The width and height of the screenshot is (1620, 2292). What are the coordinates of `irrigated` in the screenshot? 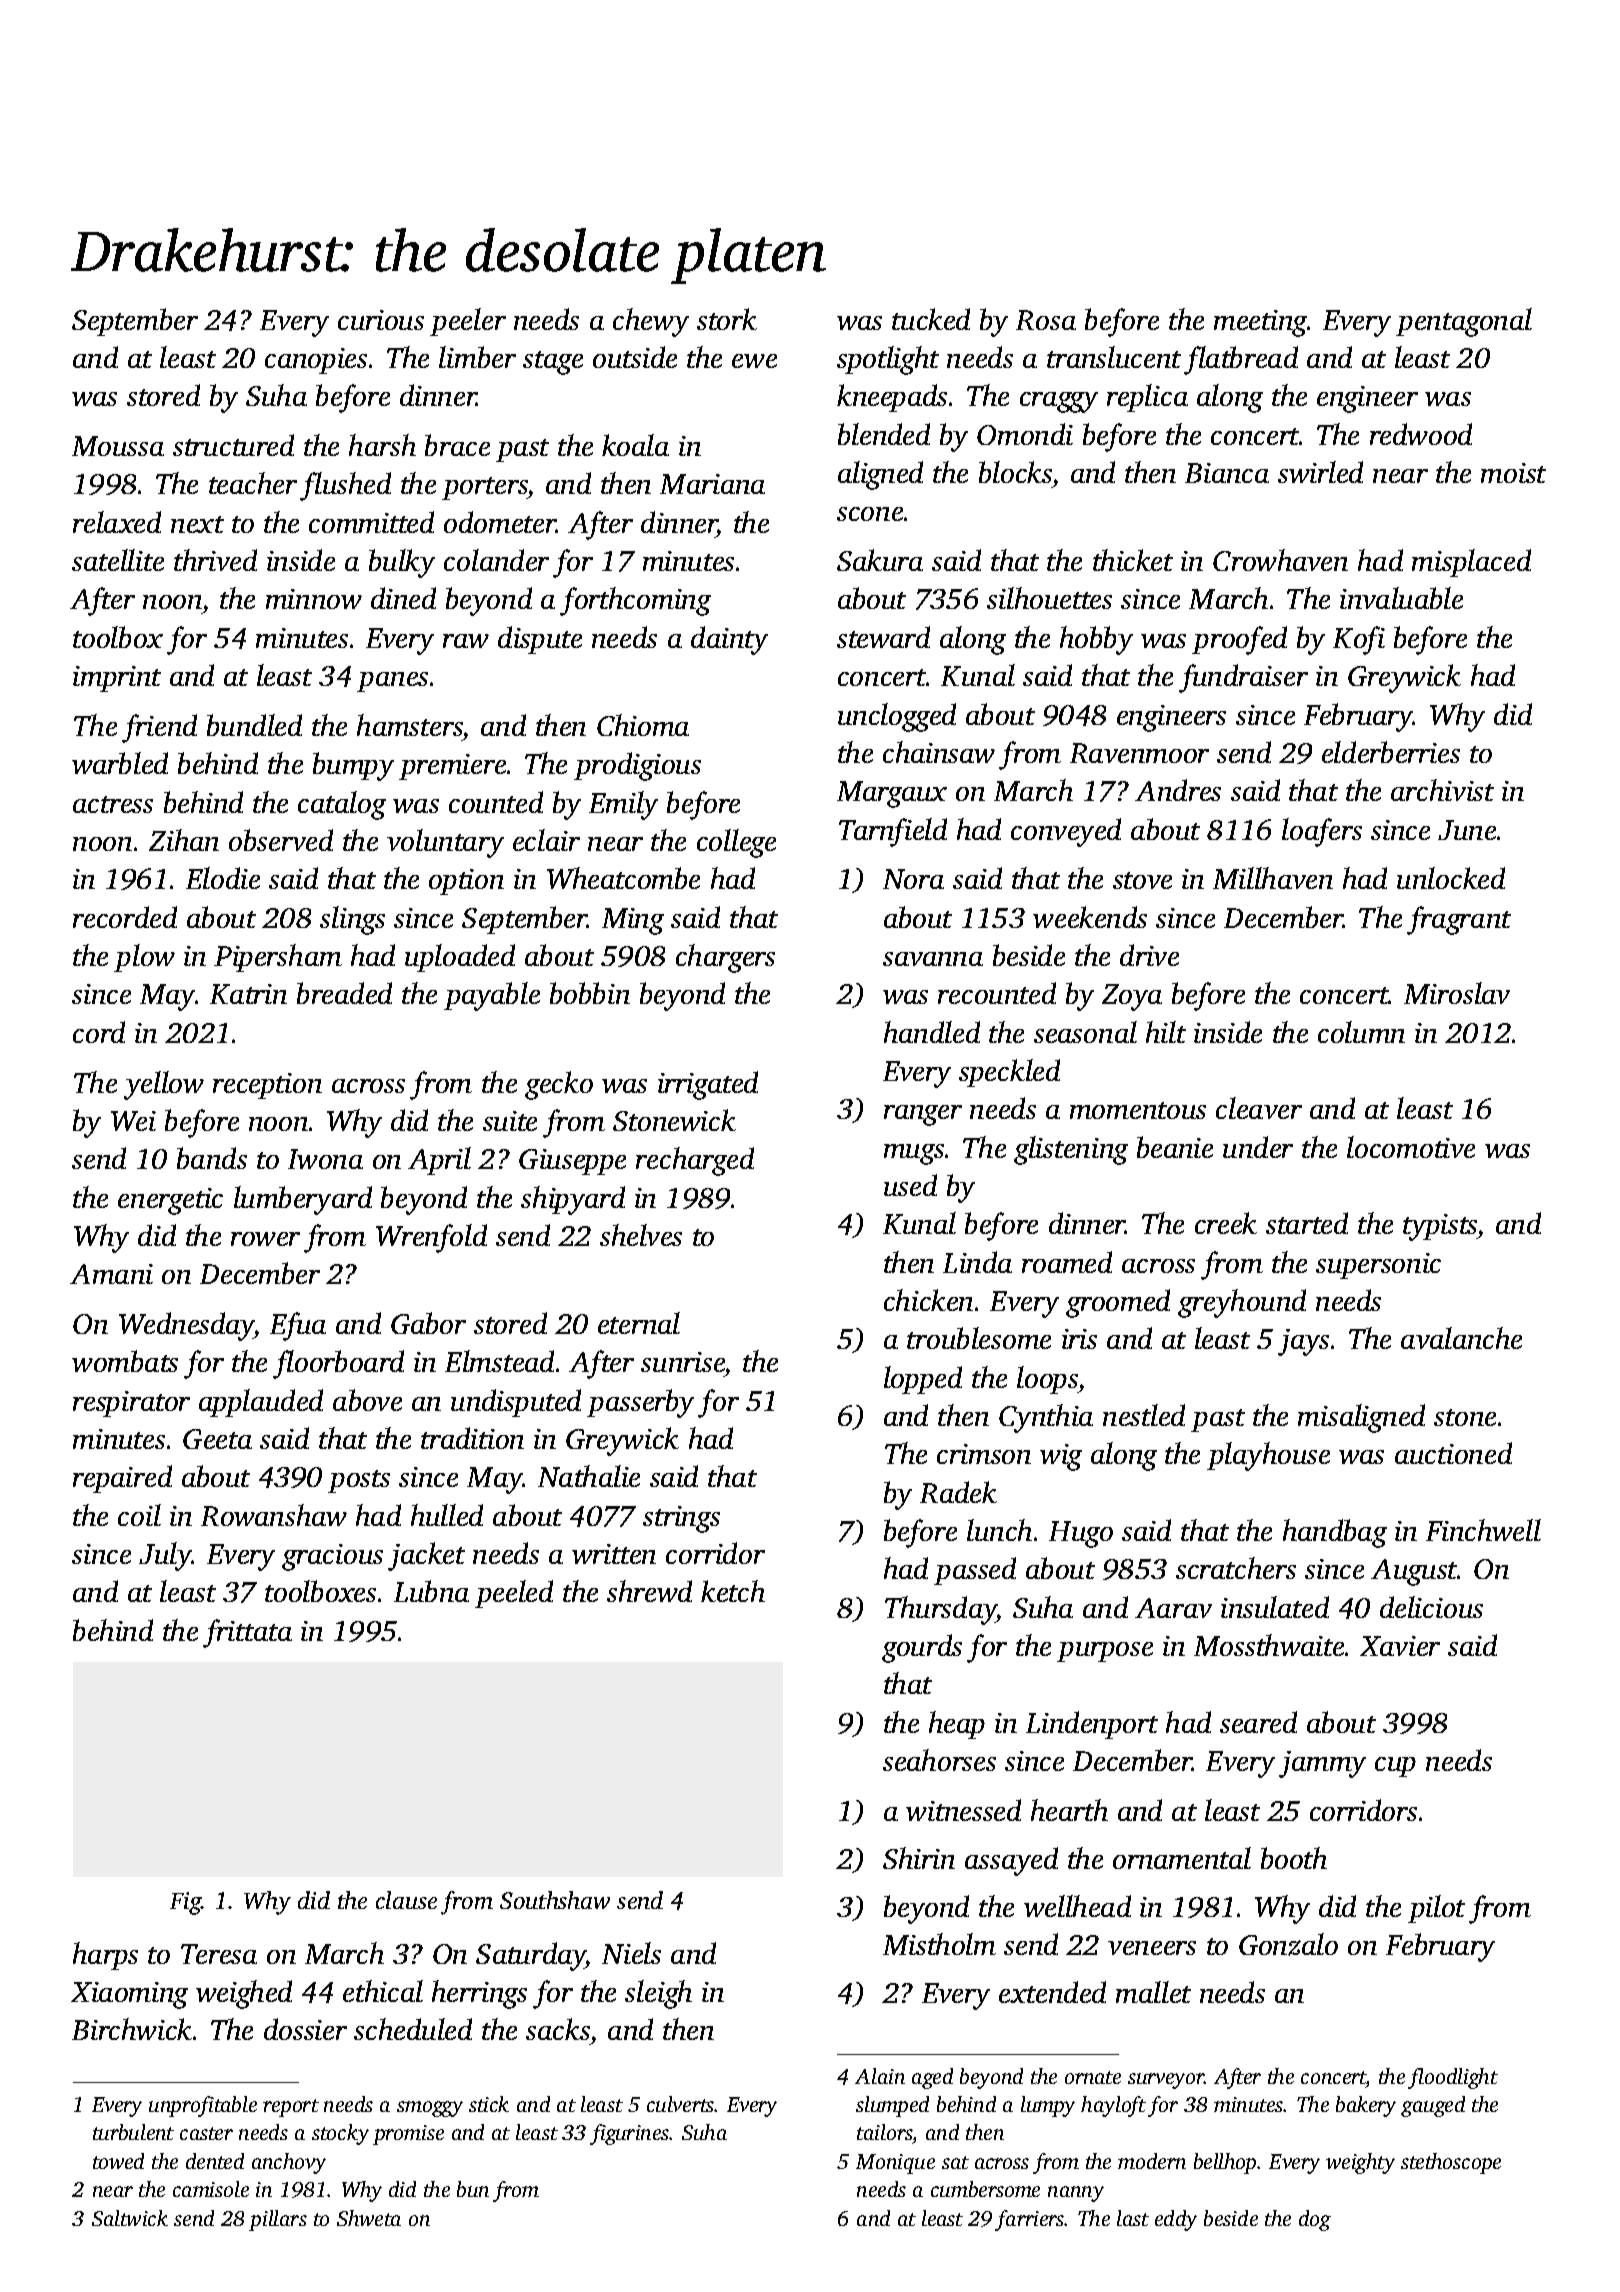 It's located at (708, 1085).
